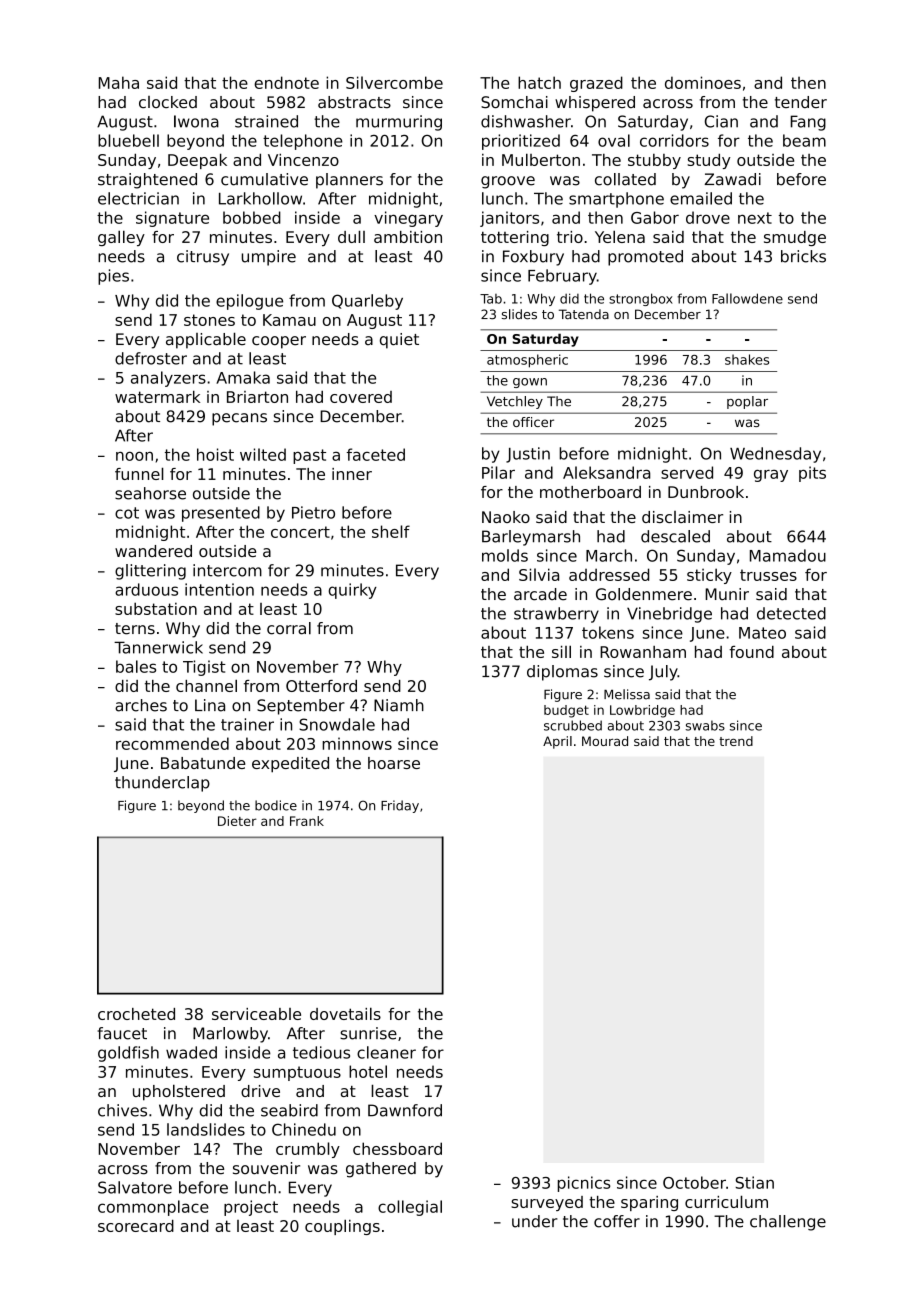 This screenshot has height=1308, width=924. What do you see at coordinates (803, 256) in the screenshot?
I see `bricks` at bounding box center [803, 256].
